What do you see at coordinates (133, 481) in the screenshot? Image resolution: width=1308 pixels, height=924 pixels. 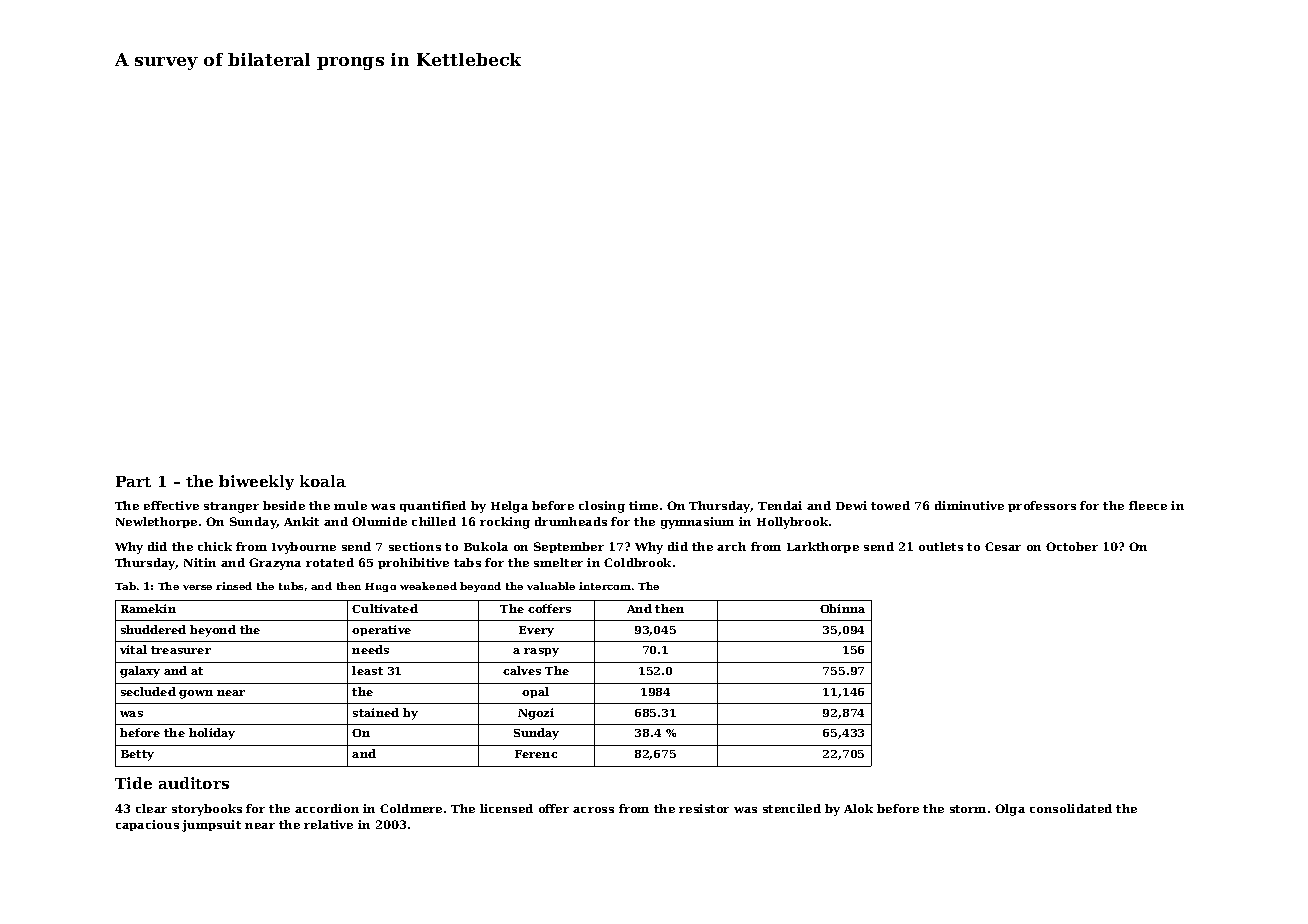 I see `Part` at bounding box center [133, 481].
